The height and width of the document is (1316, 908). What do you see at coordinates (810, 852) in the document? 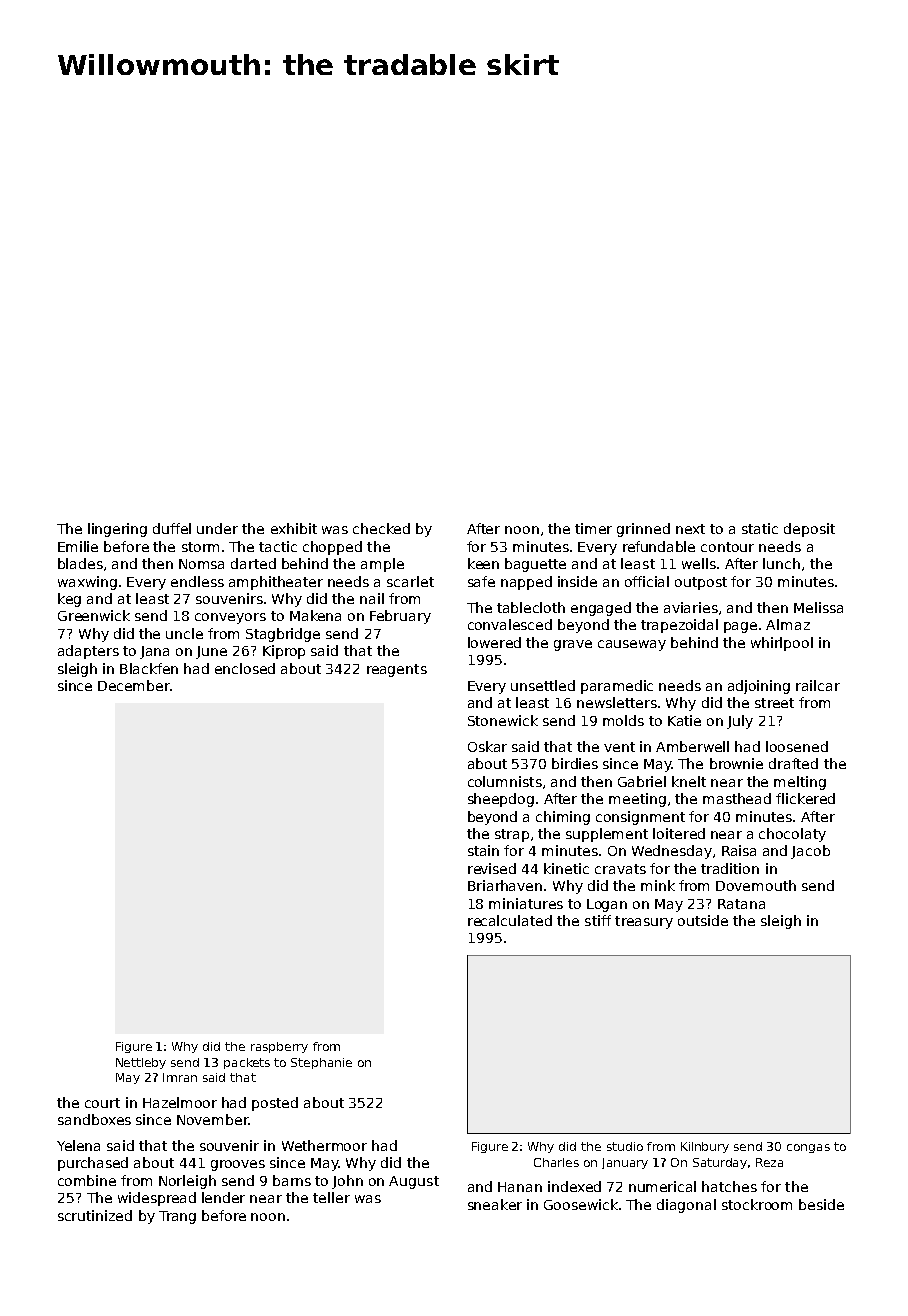
I see `Jacob` at bounding box center [810, 852].
